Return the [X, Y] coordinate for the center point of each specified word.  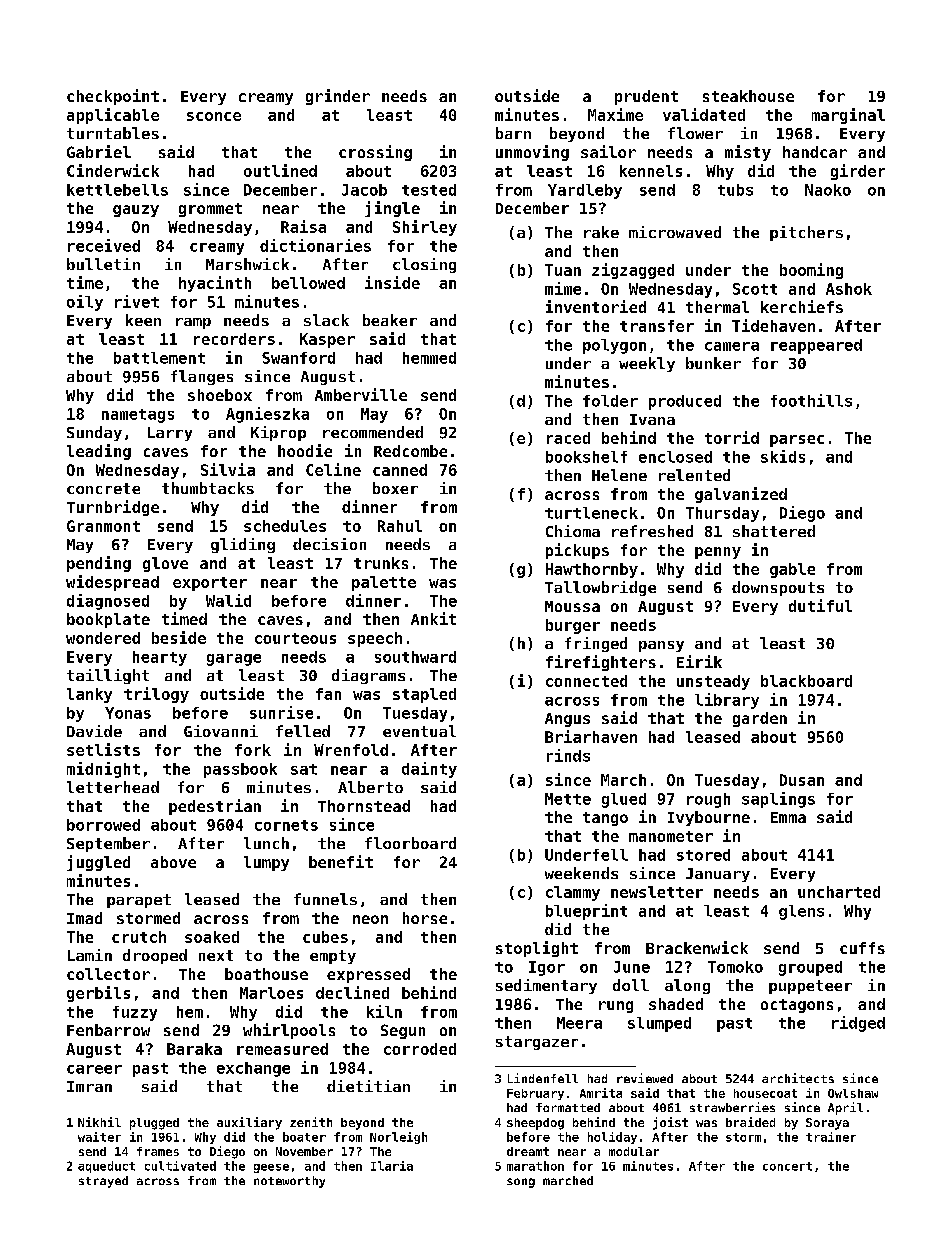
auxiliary [249, 1123]
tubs [735, 190]
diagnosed [108, 602]
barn [513, 133]
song [521, 1183]
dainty [429, 770]
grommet [210, 210]
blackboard [806, 681]
